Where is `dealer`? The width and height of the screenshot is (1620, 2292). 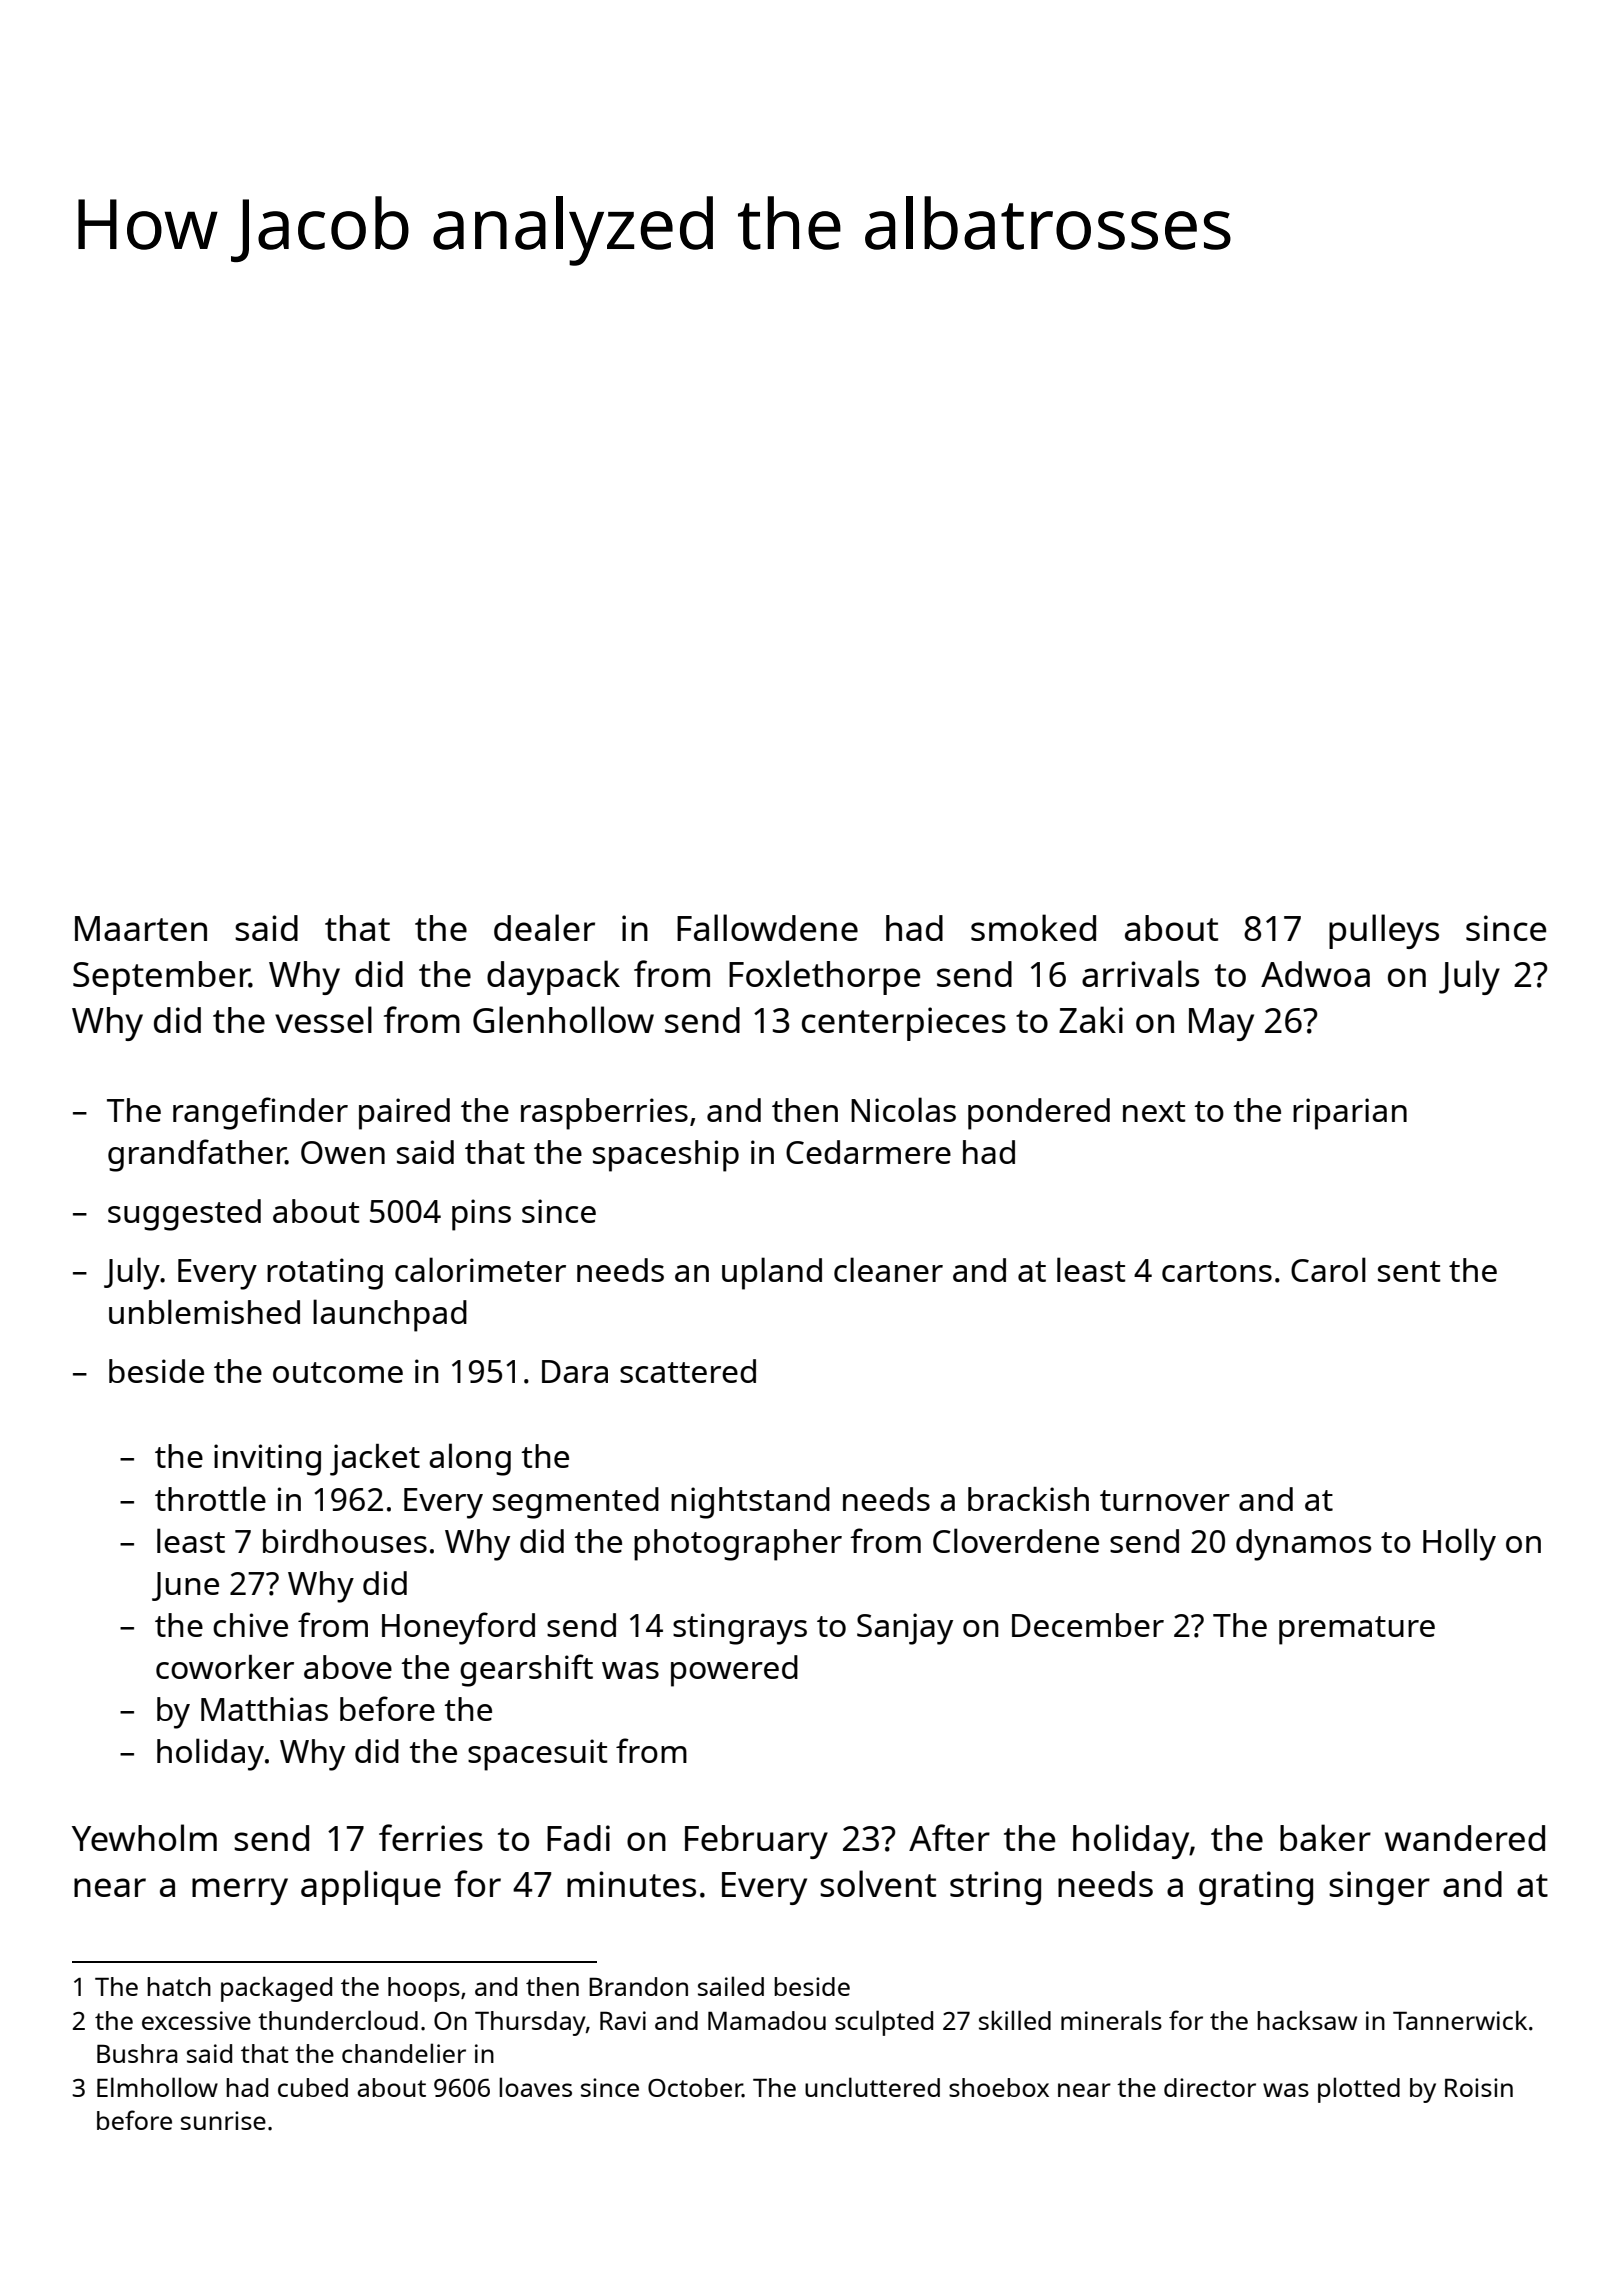 dealer is located at coordinates (544, 927).
